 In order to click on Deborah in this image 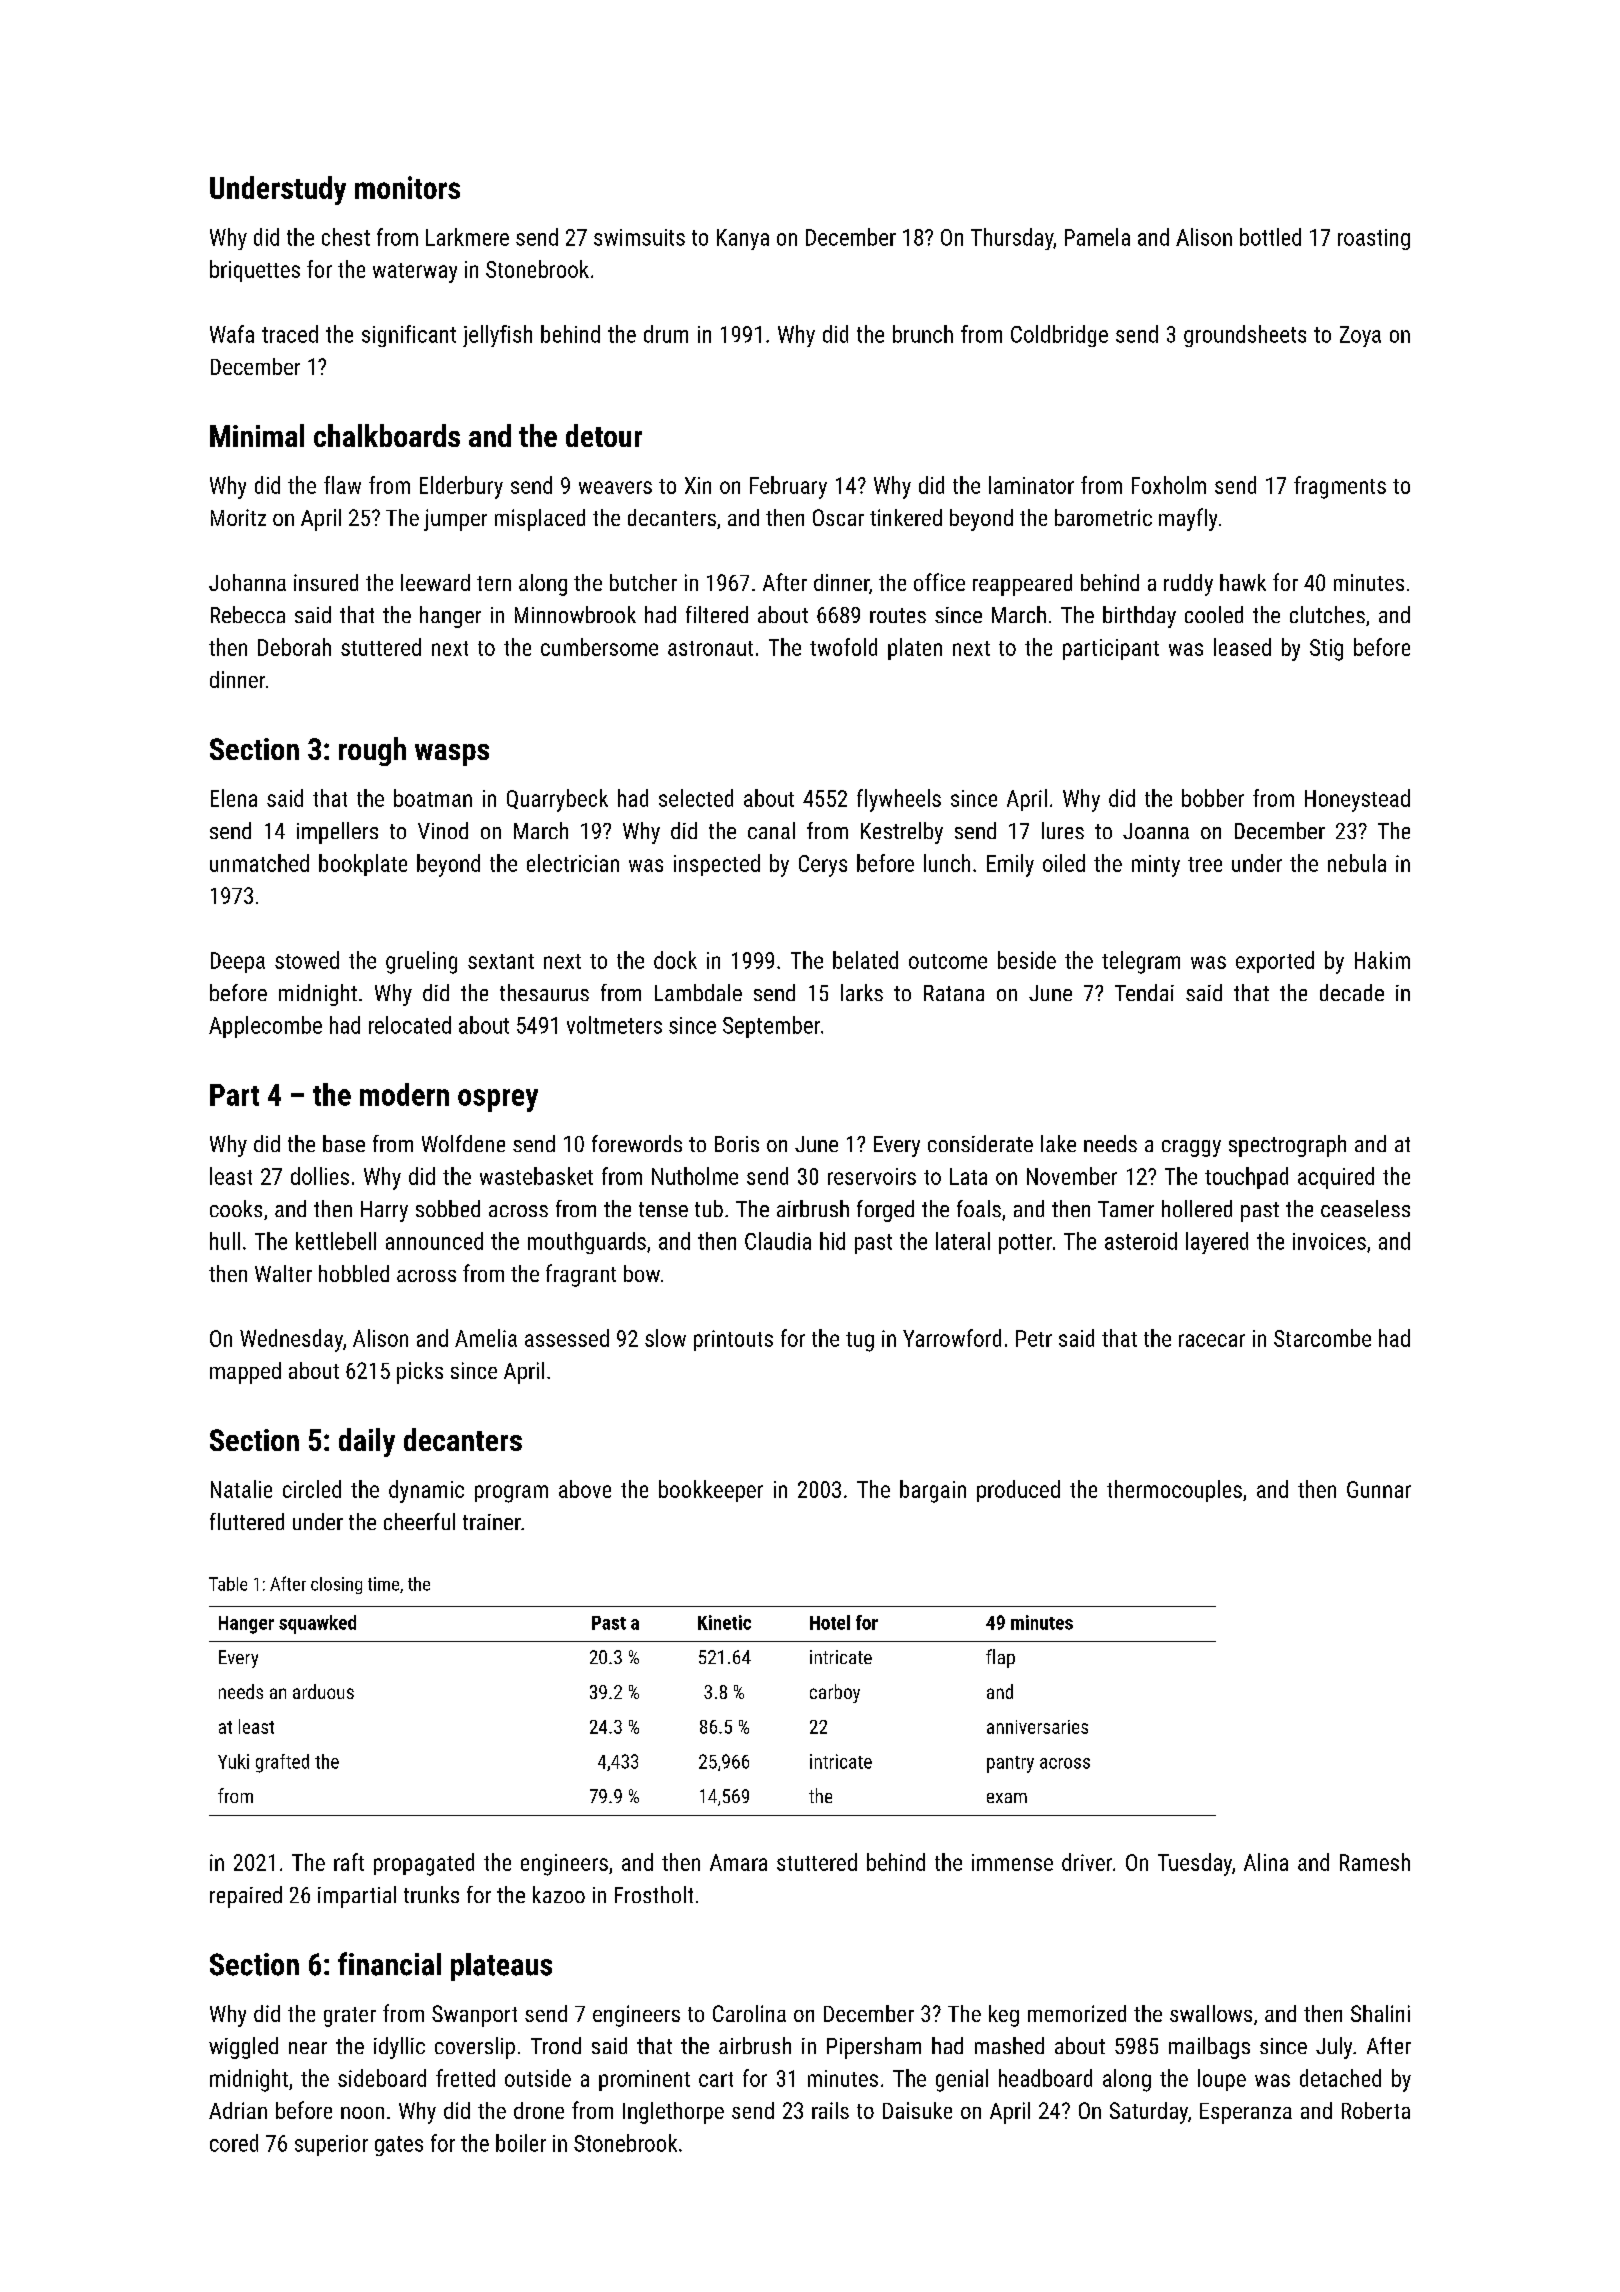, I will do `click(294, 647)`.
